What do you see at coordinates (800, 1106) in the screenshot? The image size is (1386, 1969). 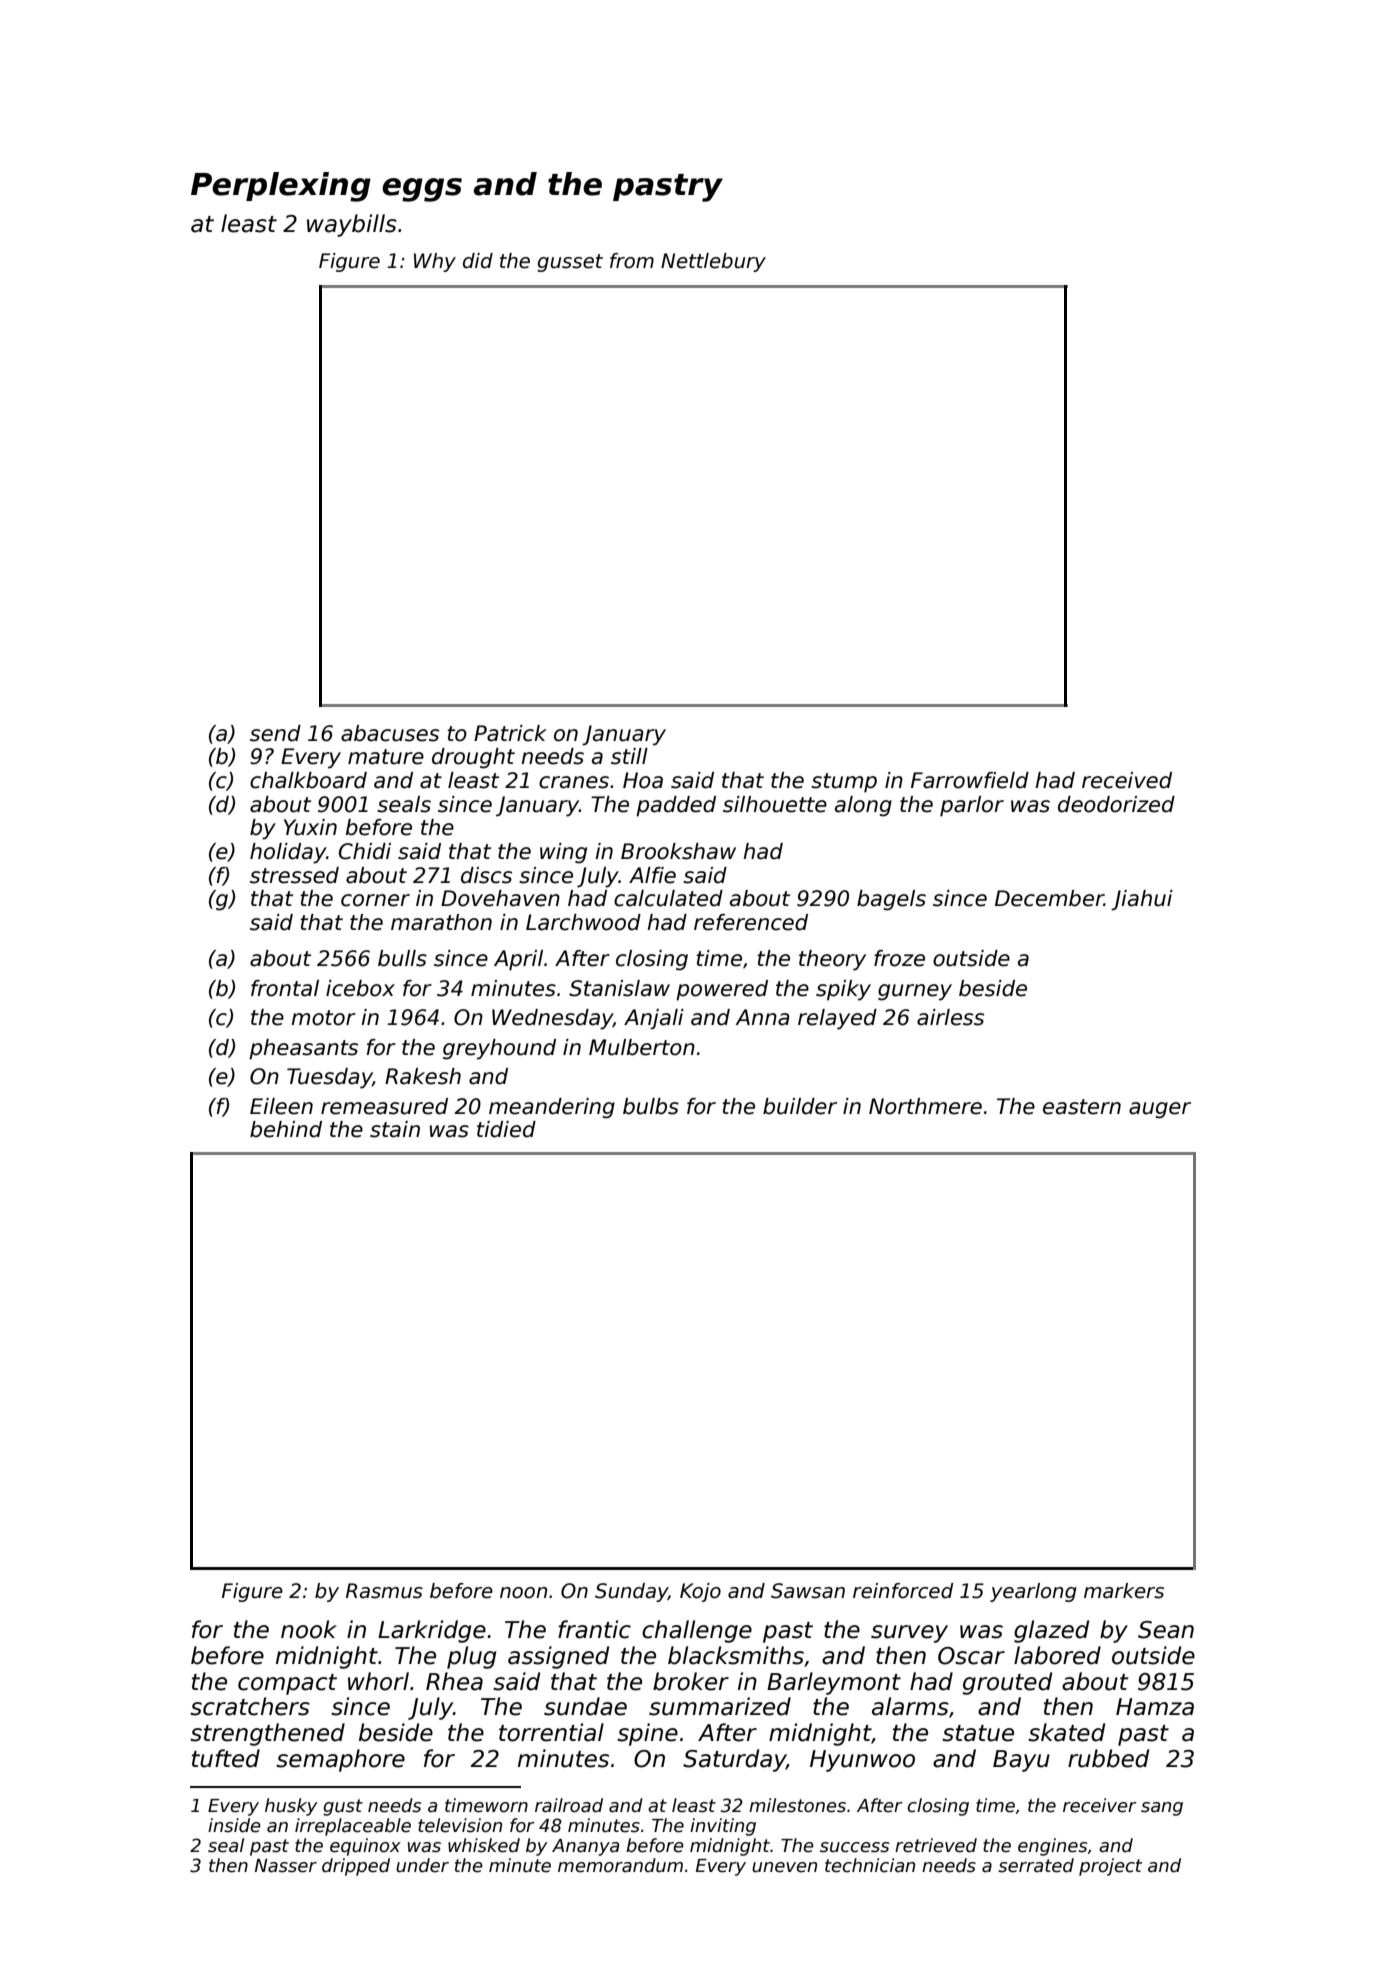 I see `builder` at bounding box center [800, 1106].
